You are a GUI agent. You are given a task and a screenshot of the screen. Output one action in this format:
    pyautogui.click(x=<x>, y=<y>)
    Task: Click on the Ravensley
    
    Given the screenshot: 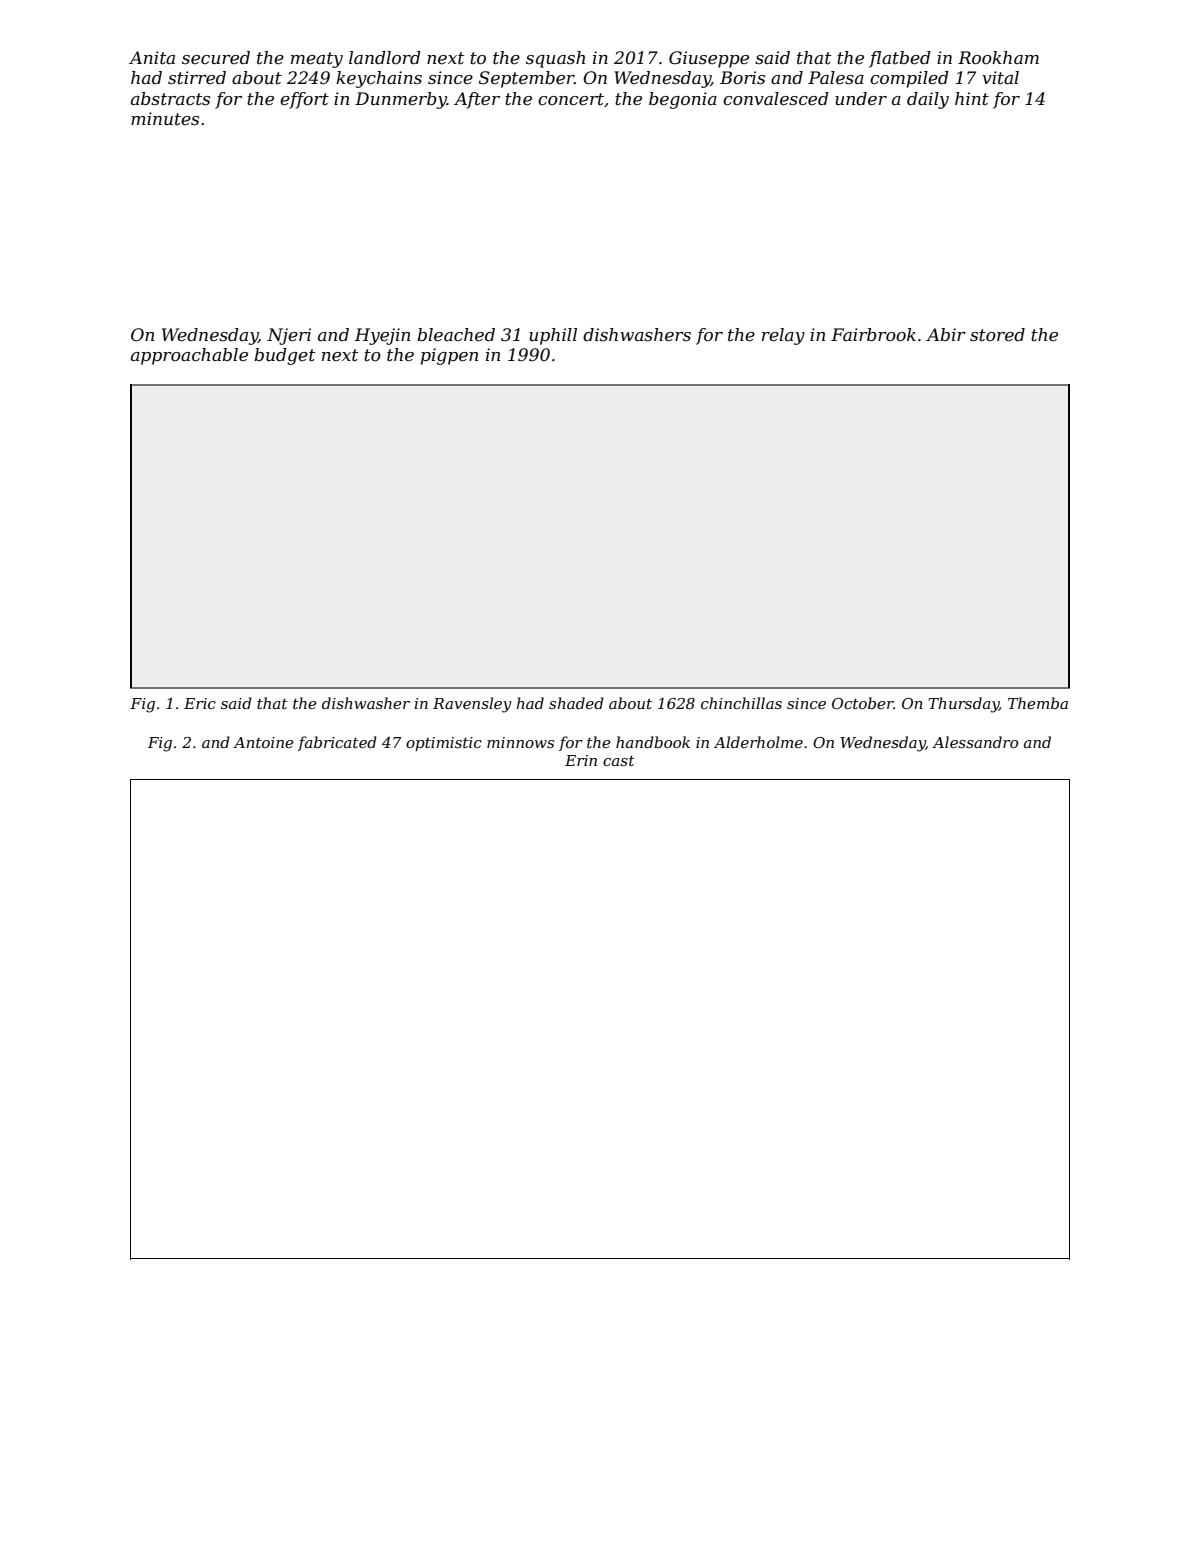 What is the action you would take?
    pyautogui.click(x=472, y=705)
